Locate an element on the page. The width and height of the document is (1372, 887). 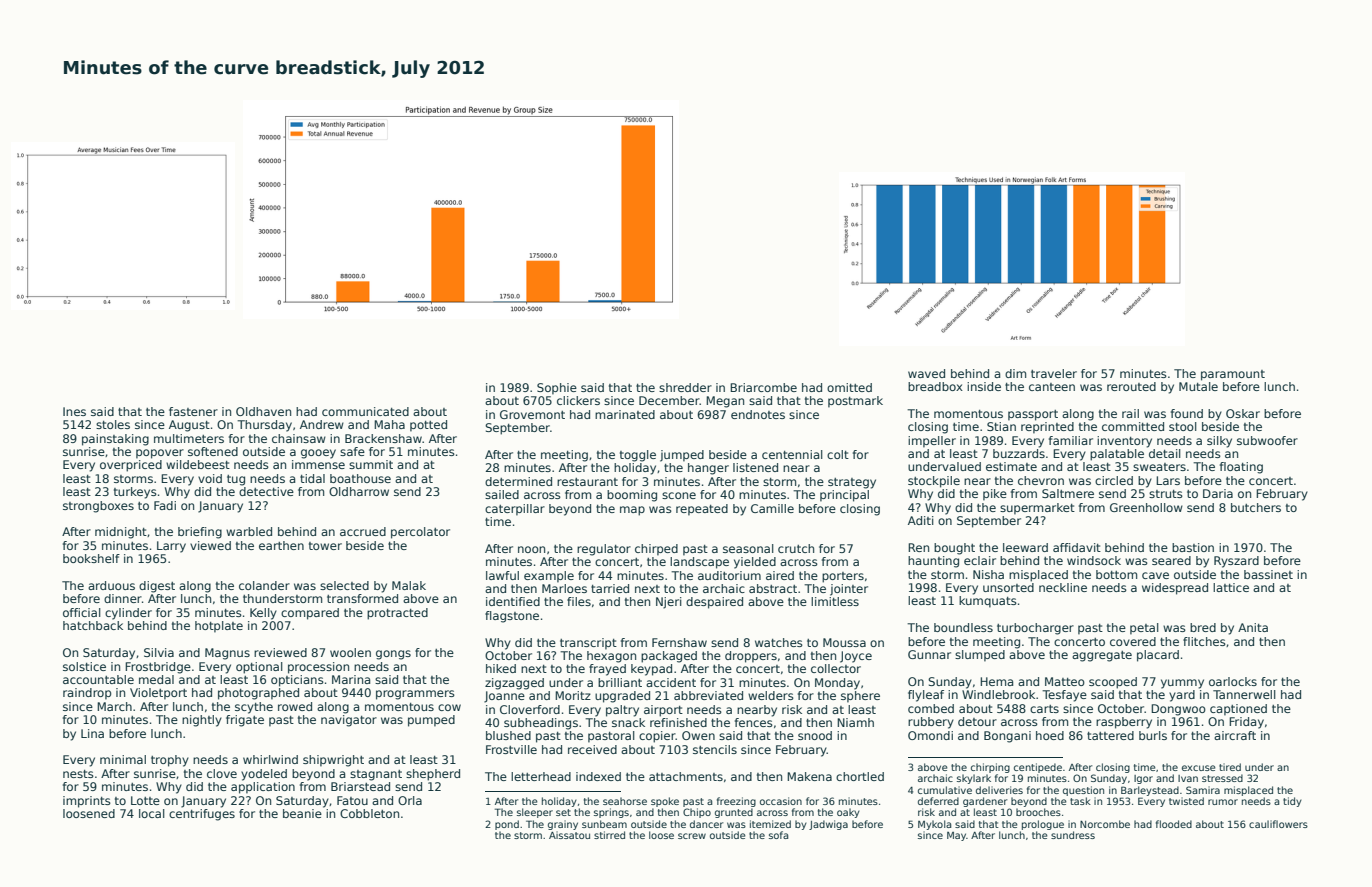
oarlocks is located at coordinates (1233, 681).
